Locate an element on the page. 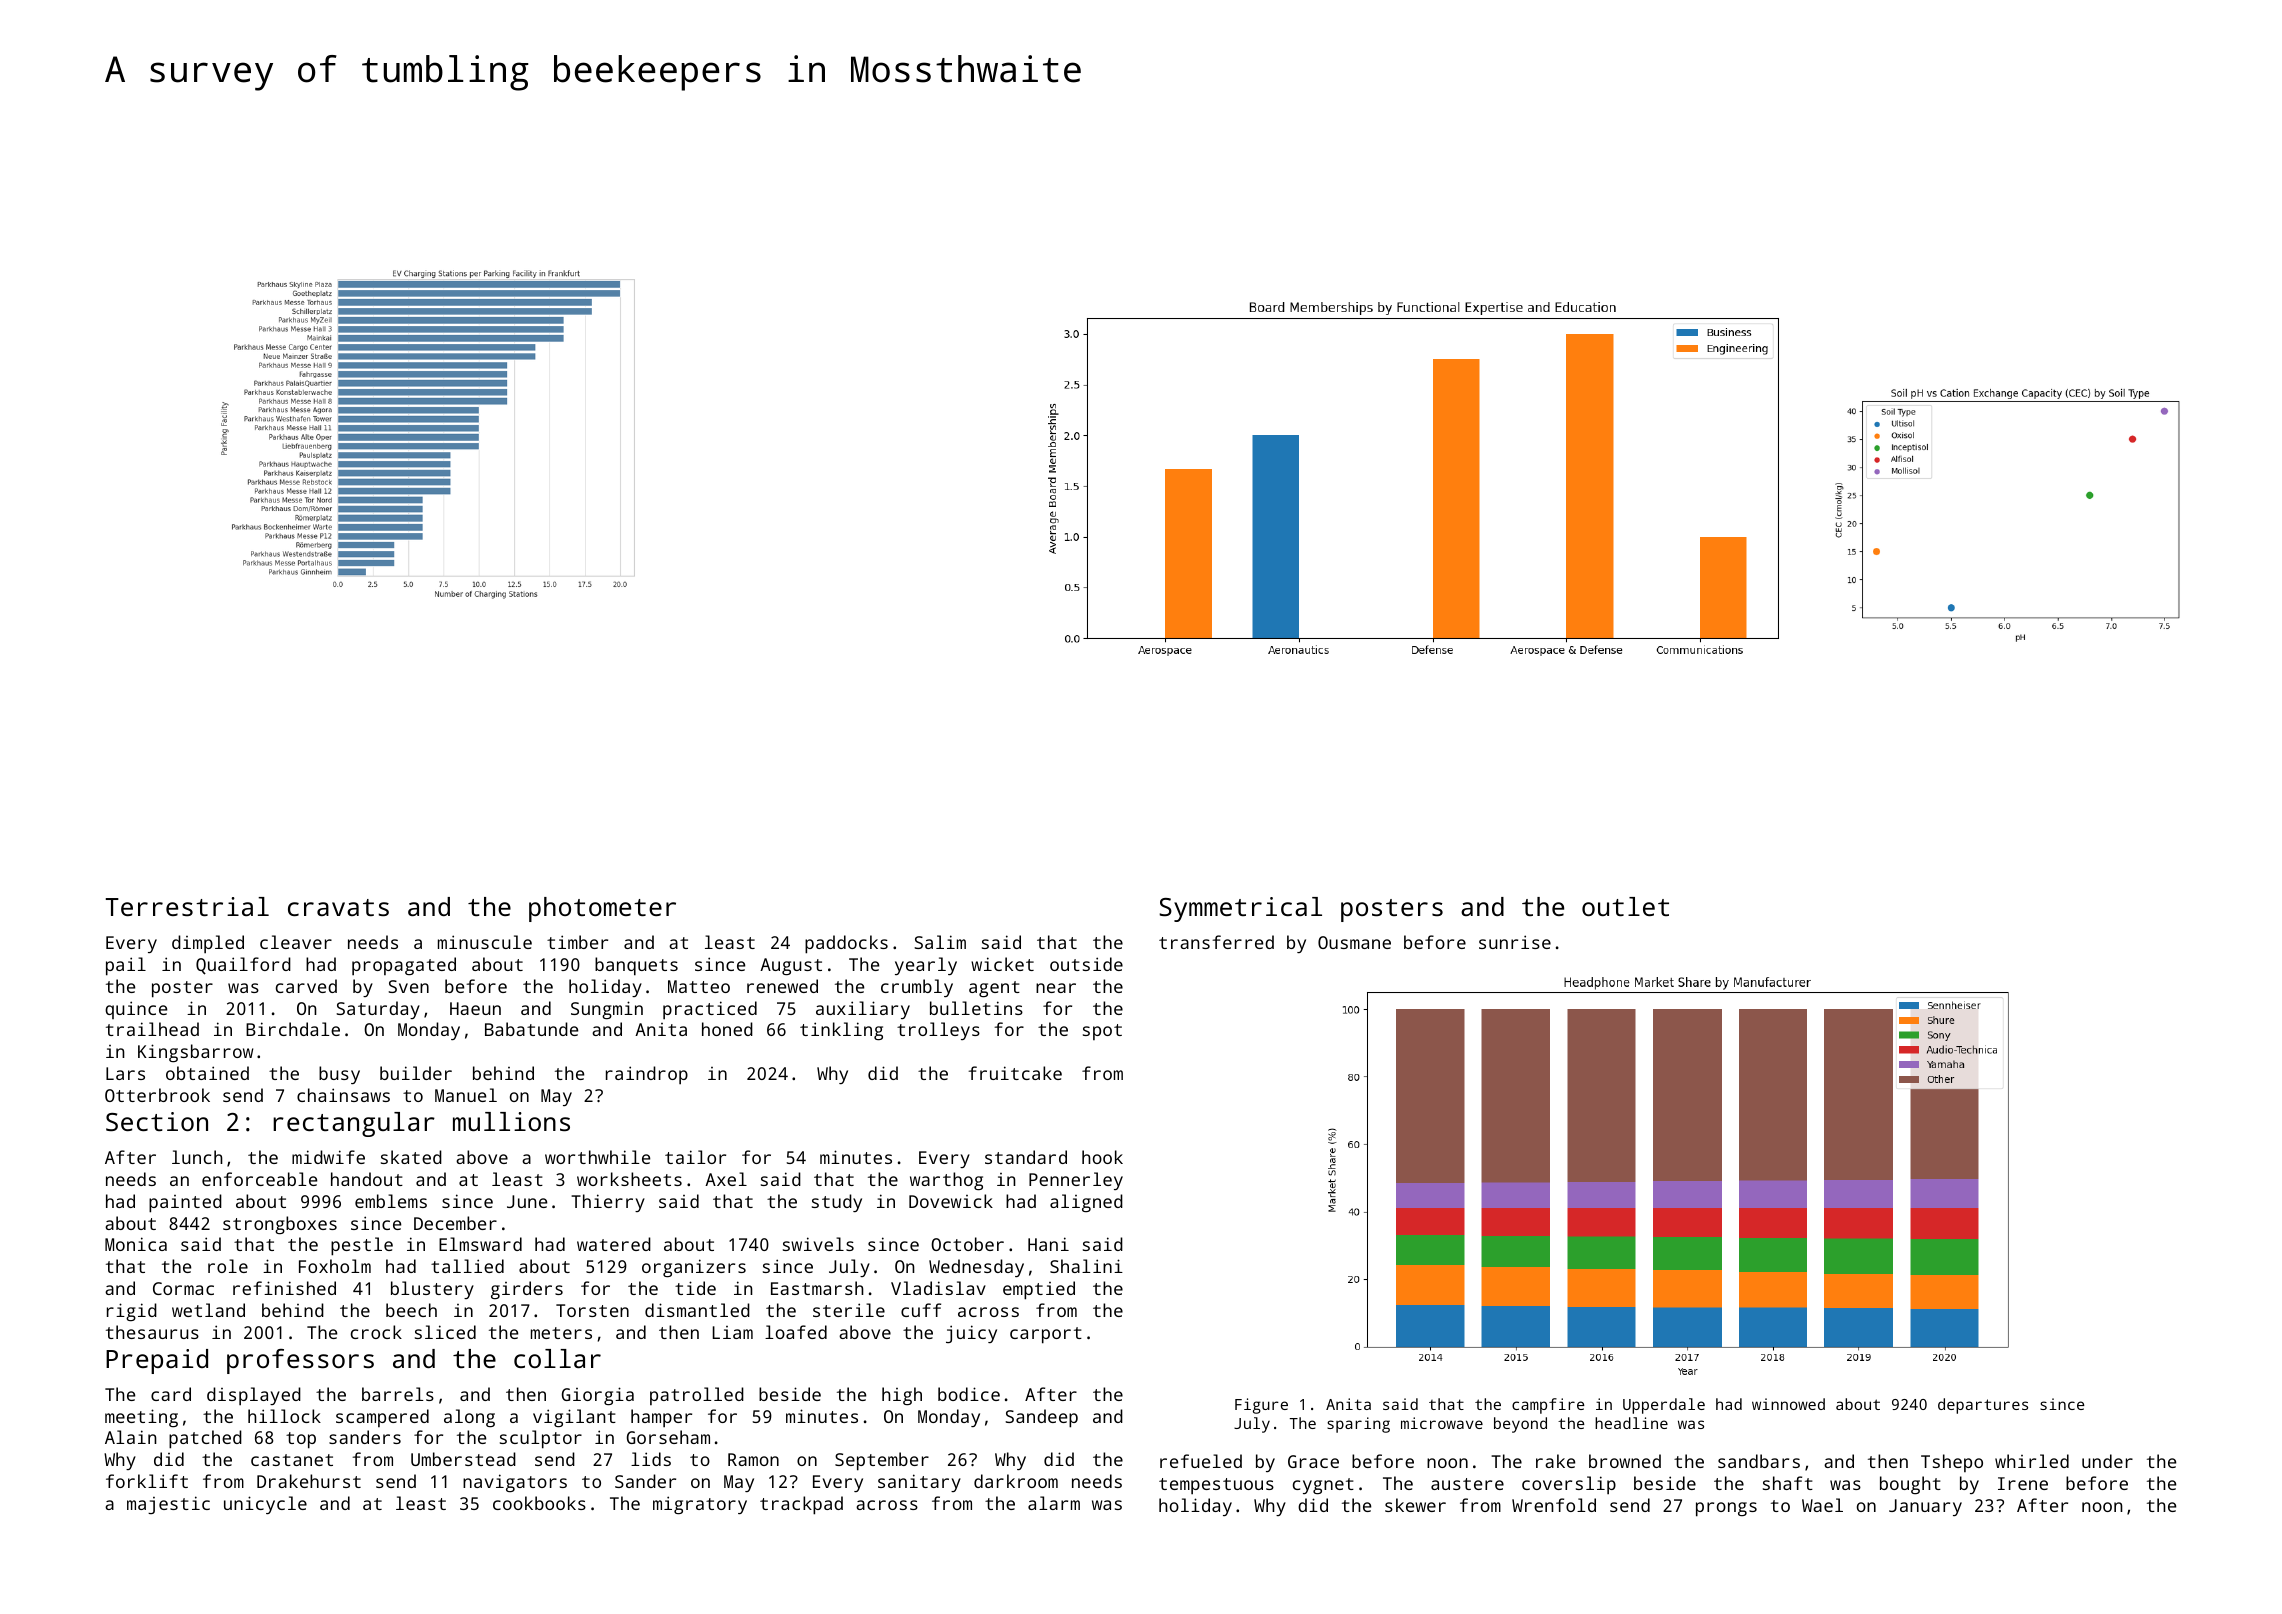 The image size is (2282, 1614). departures is located at coordinates (1983, 1406).
